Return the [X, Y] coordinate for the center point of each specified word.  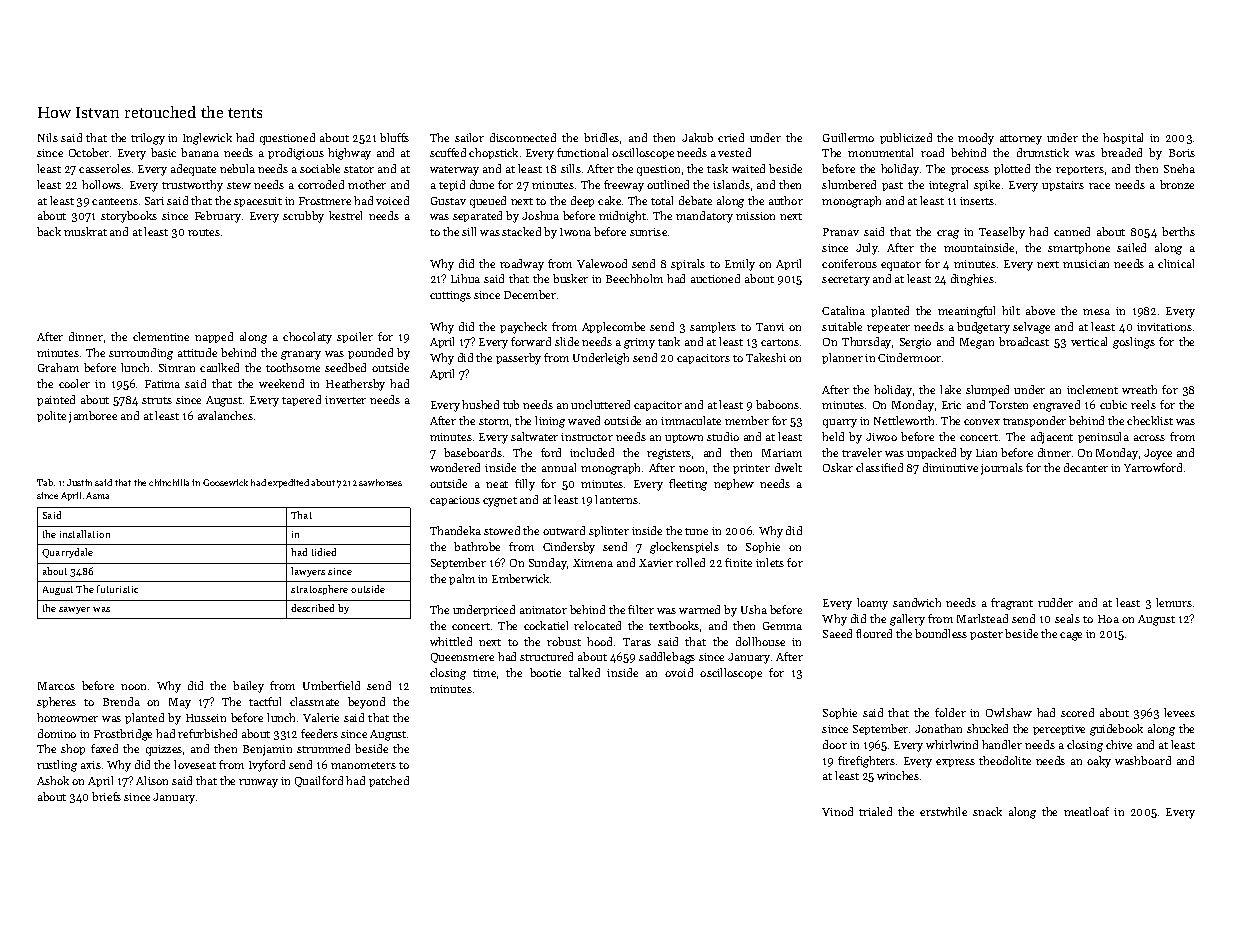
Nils [48, 137]
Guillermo [848, 137]
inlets [770, 562]
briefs [106, 796]
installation [85, 534]
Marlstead [982, 618]
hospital [1123, 138]
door [835, 744]
